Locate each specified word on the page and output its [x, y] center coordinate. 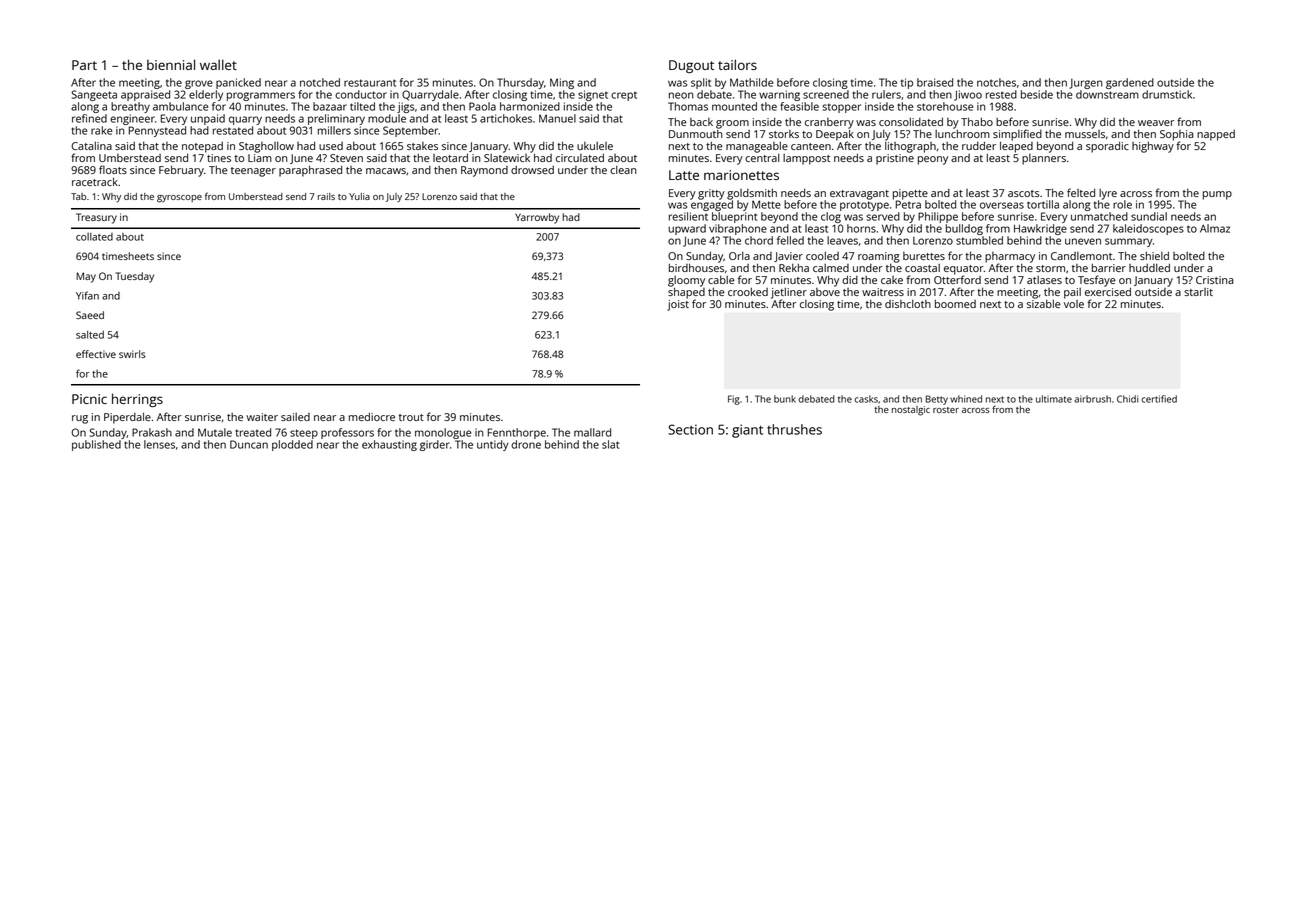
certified [1159, 399]
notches [996, 82]
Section [690, 429]
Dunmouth [695, 134]
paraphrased [310, 171]
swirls [132, 354]
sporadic [1107, 147]
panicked [238, 83]
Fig [734, 400]
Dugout [691, 67]
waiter [262, 417]
